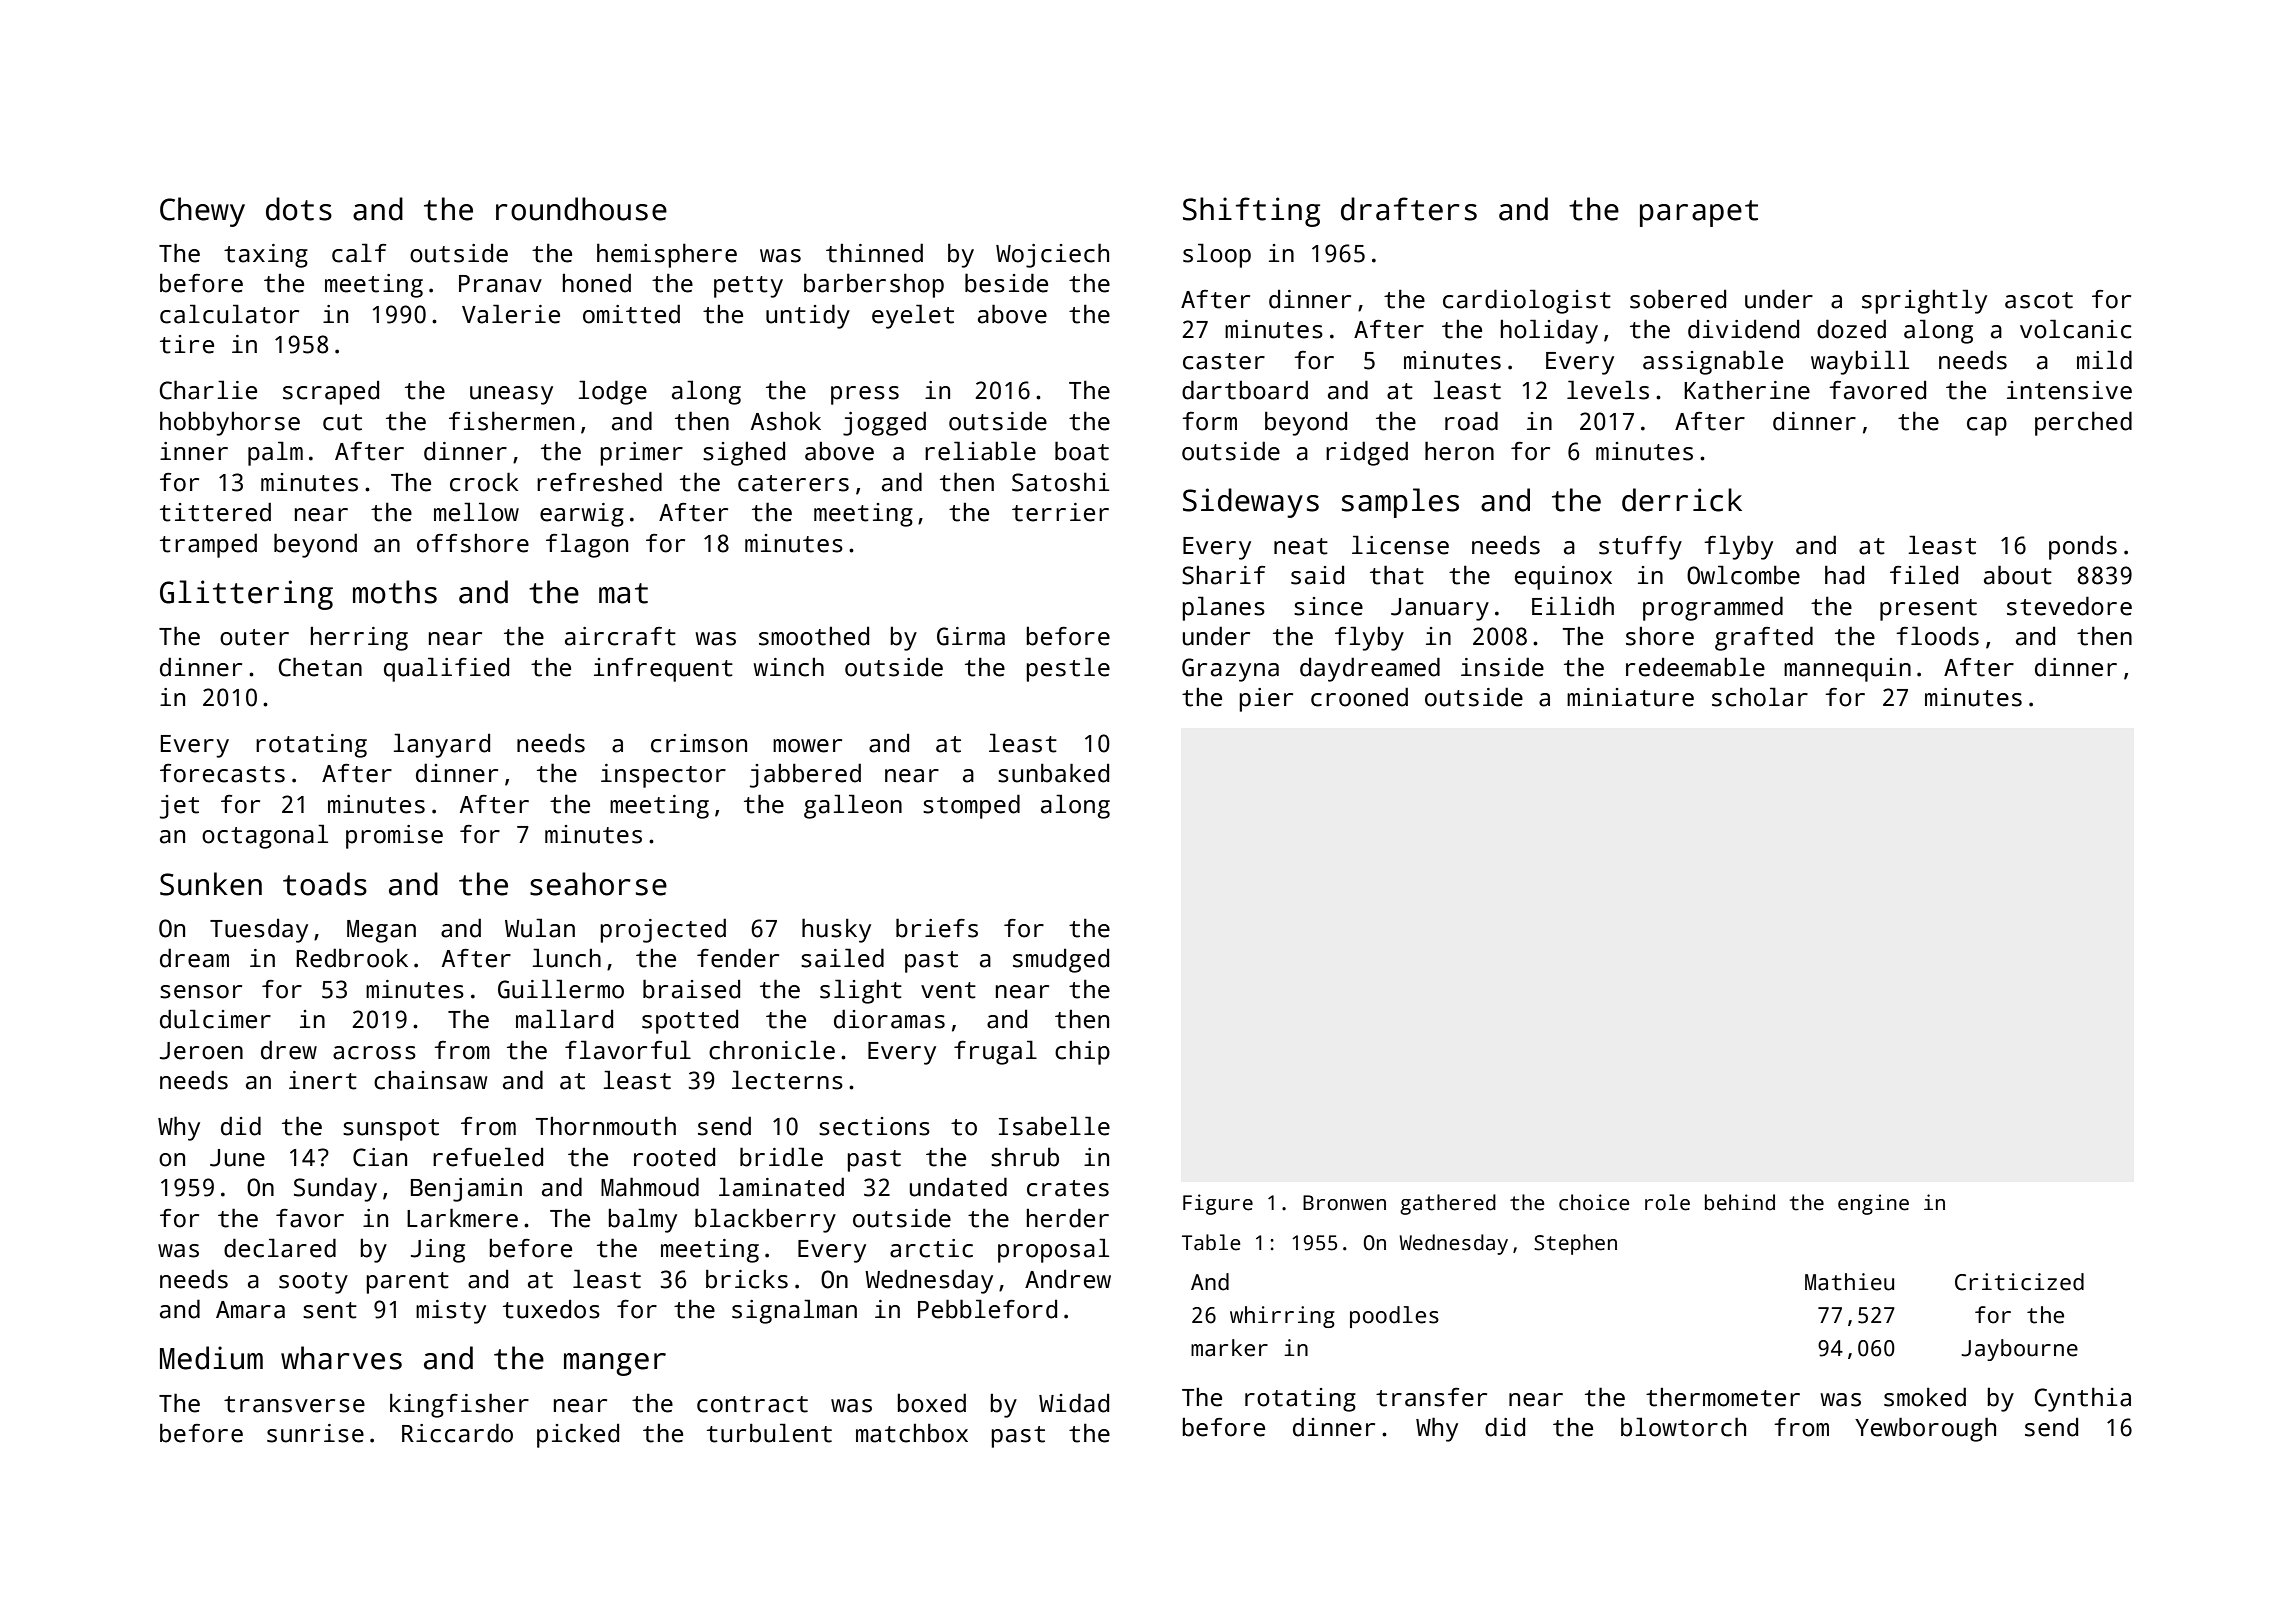  Describe the element at coordinates (1699, 213) in the screenshot. I see `parapet` at that location.
